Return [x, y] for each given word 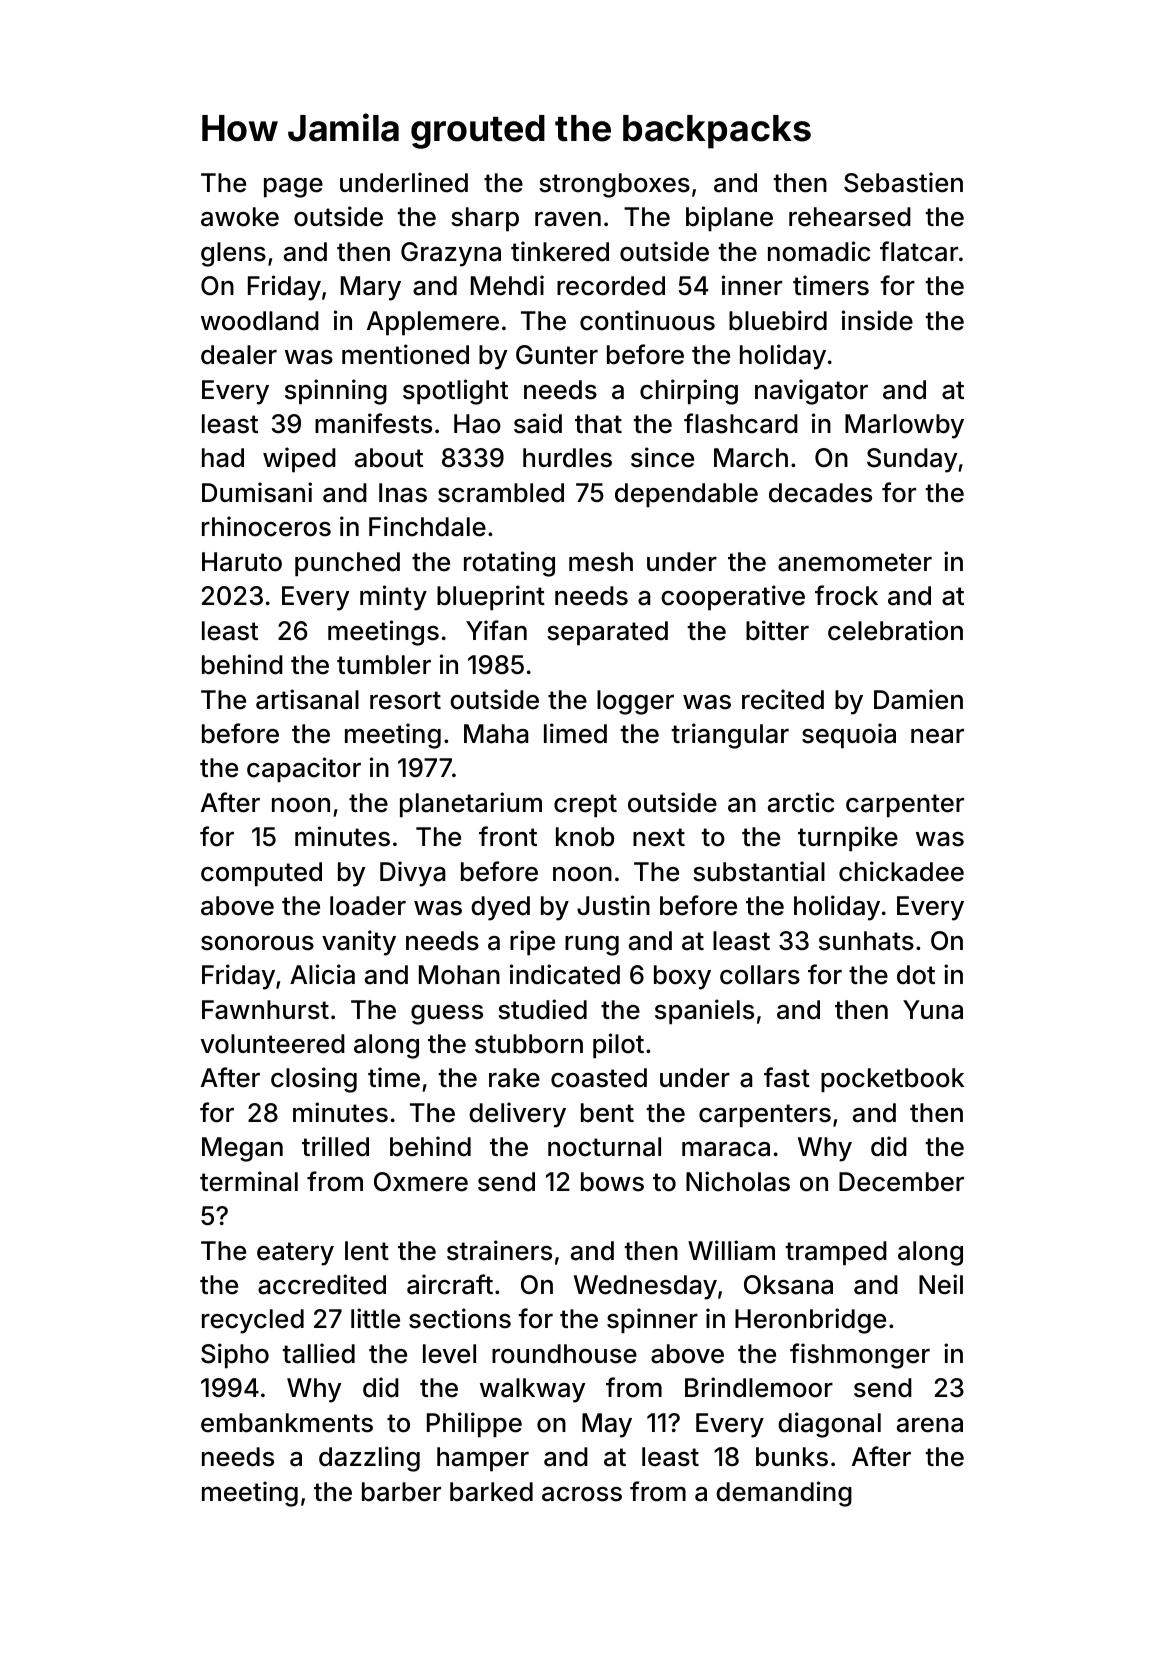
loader [368, 906]
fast [787, 1077]
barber [401, 1492]
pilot [618, 1046]
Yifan [496, 630]
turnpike [848, 839]
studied [542, 1009]
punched [347, 564]
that [598, 424]
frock [846, 595]
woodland [260, 321]
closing [314, 1080]
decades [820, 493]
